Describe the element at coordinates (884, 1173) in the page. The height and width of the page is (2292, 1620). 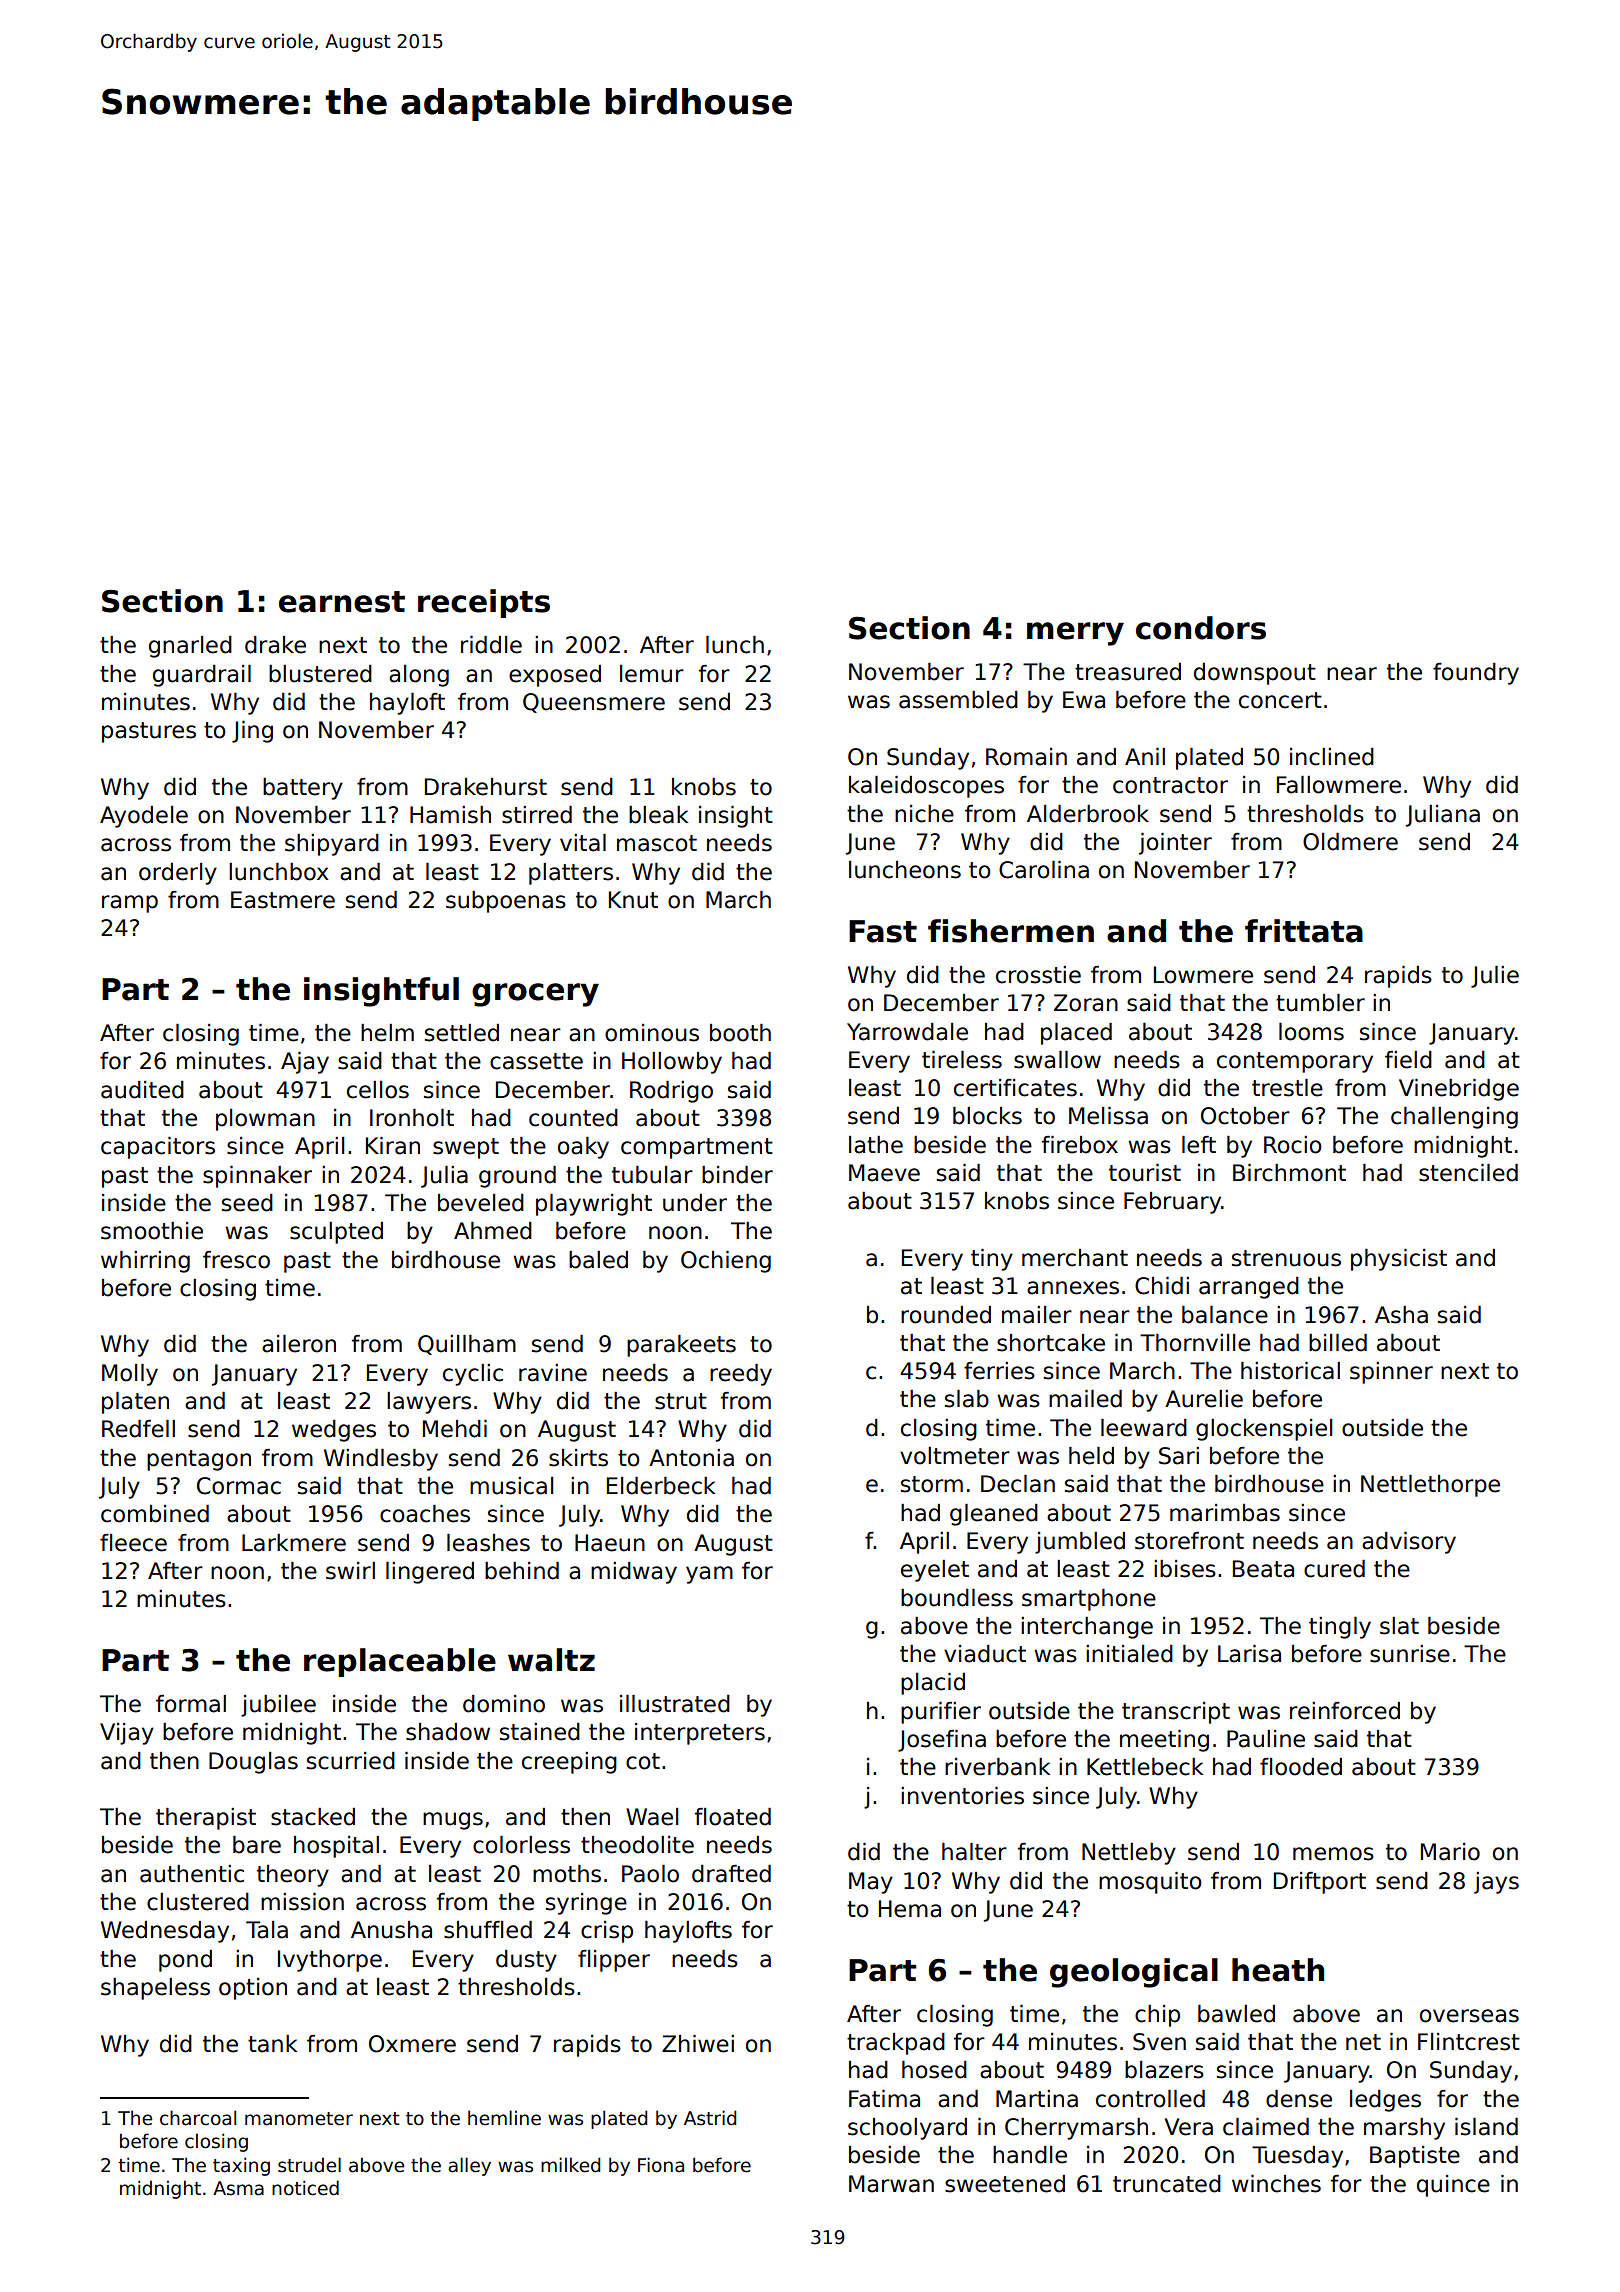
I see `Maeve` at that location.
